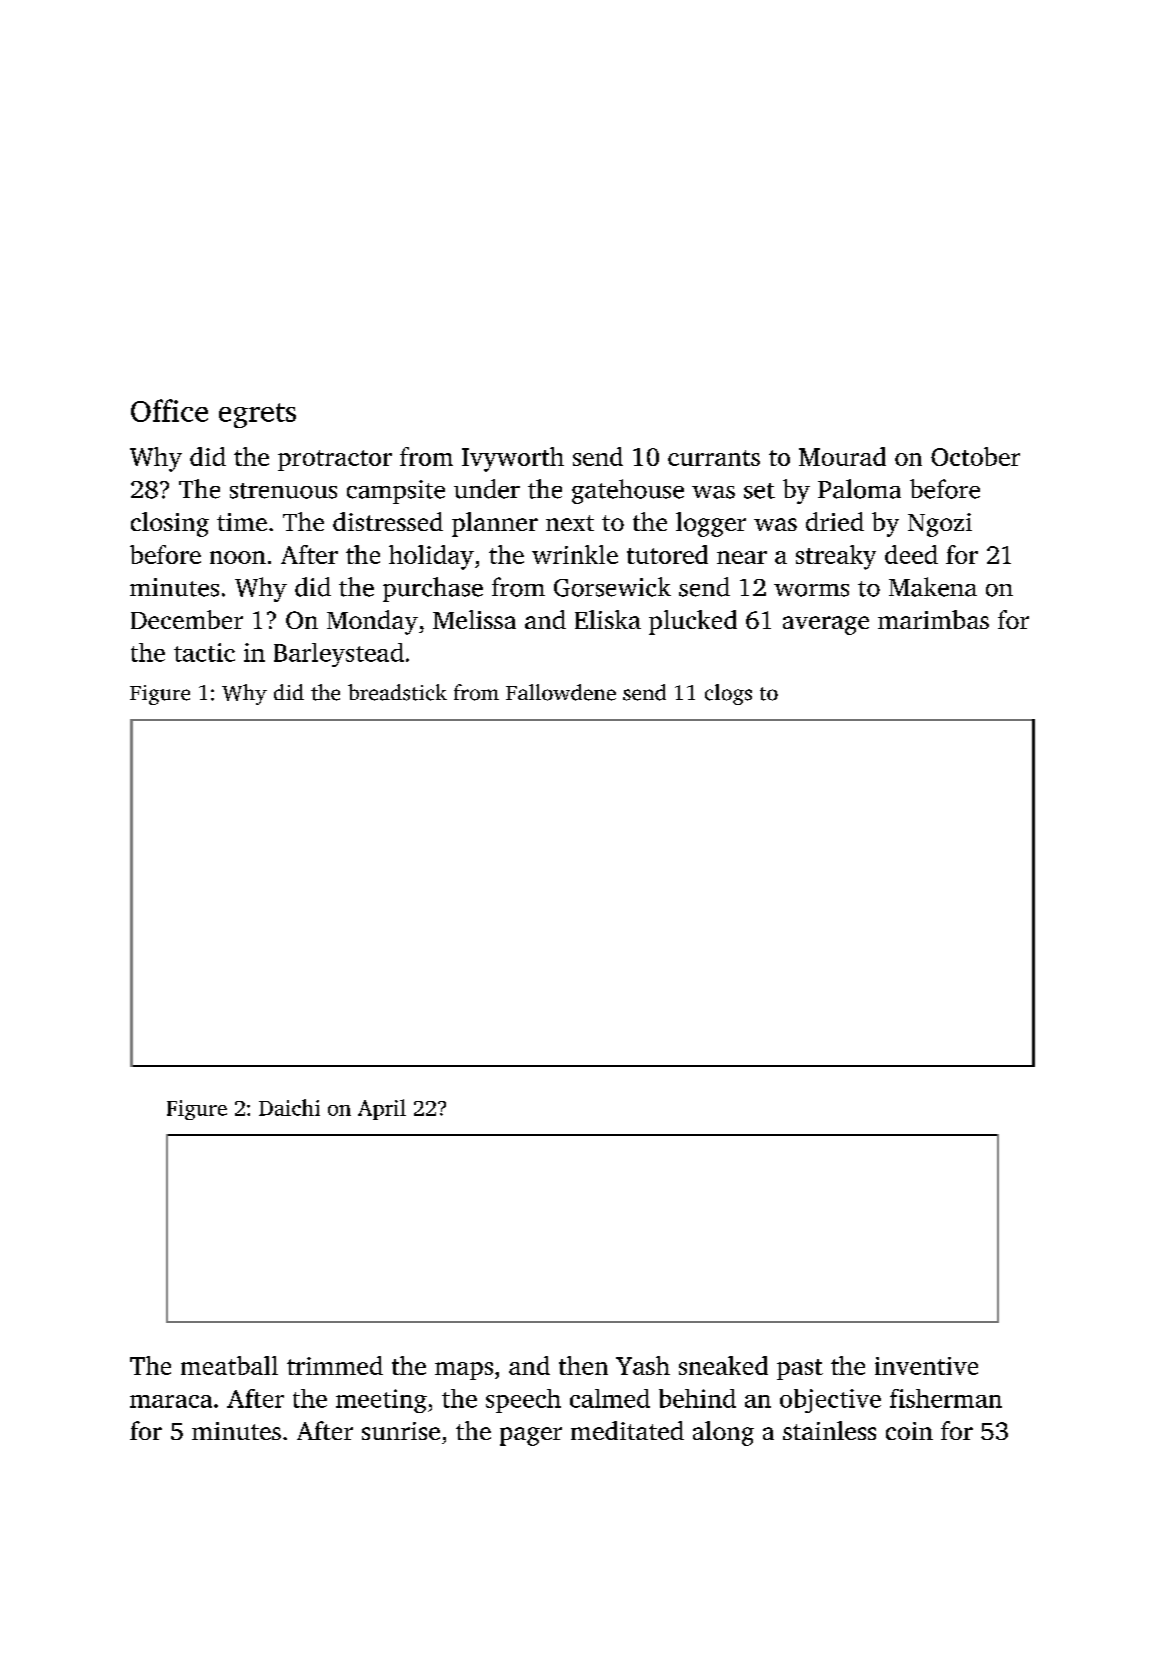 The width and height of the screenshot is (1165, 1654). I want to click on marimbas, so click(933, 619).
